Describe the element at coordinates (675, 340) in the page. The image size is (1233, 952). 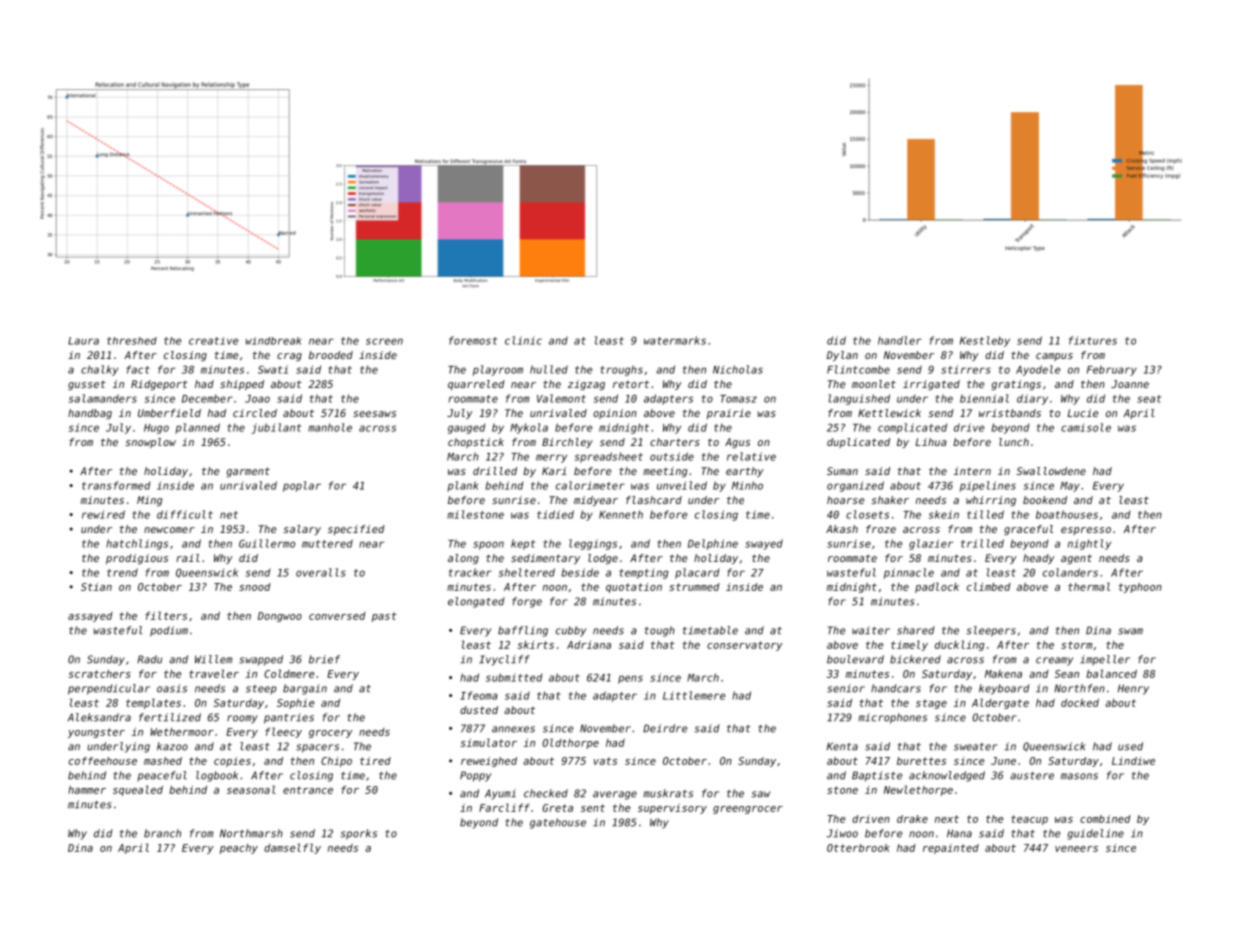
I see `watermarks` at that location.
